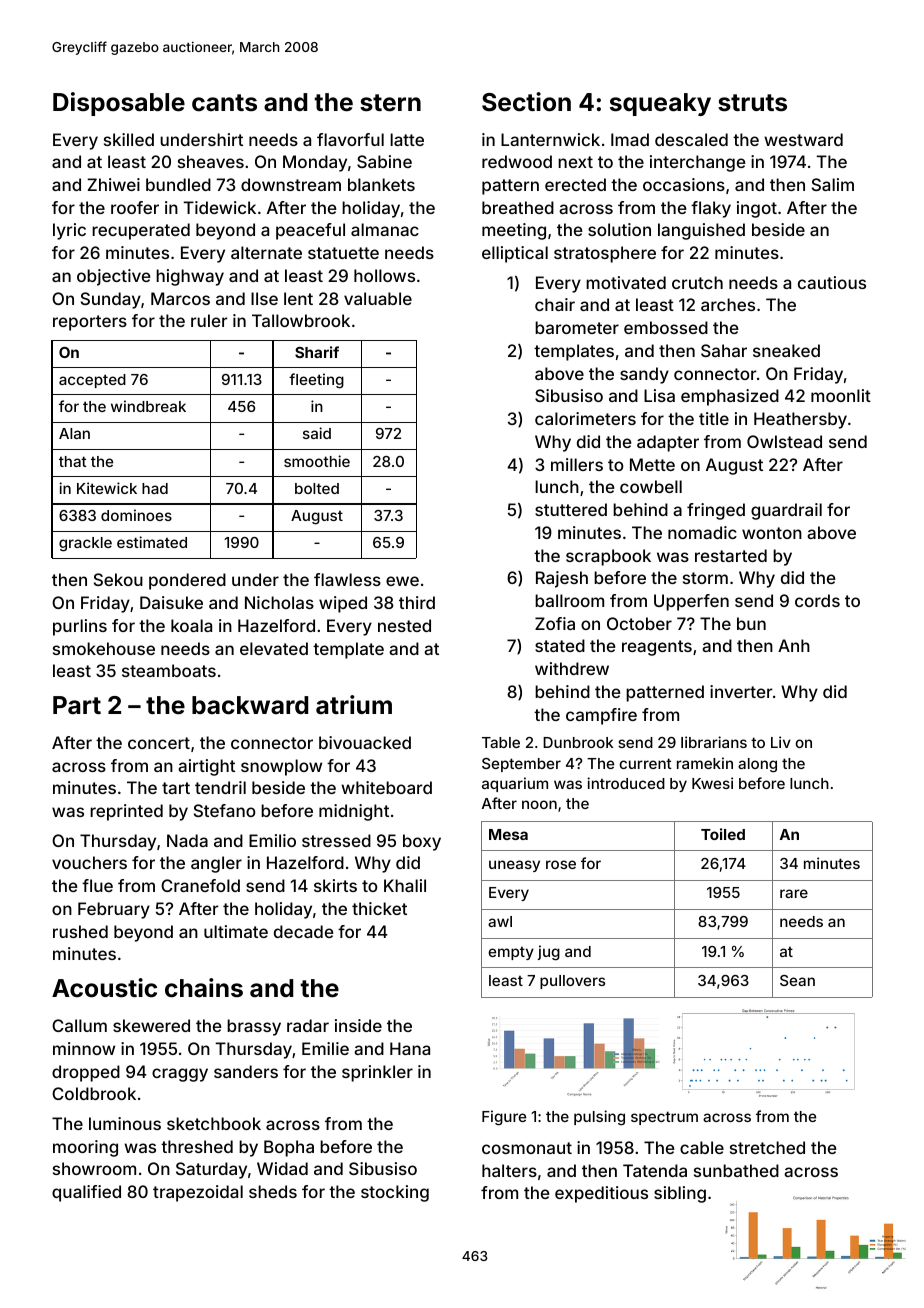  I want to click on stocking, so click(395, 1193).
